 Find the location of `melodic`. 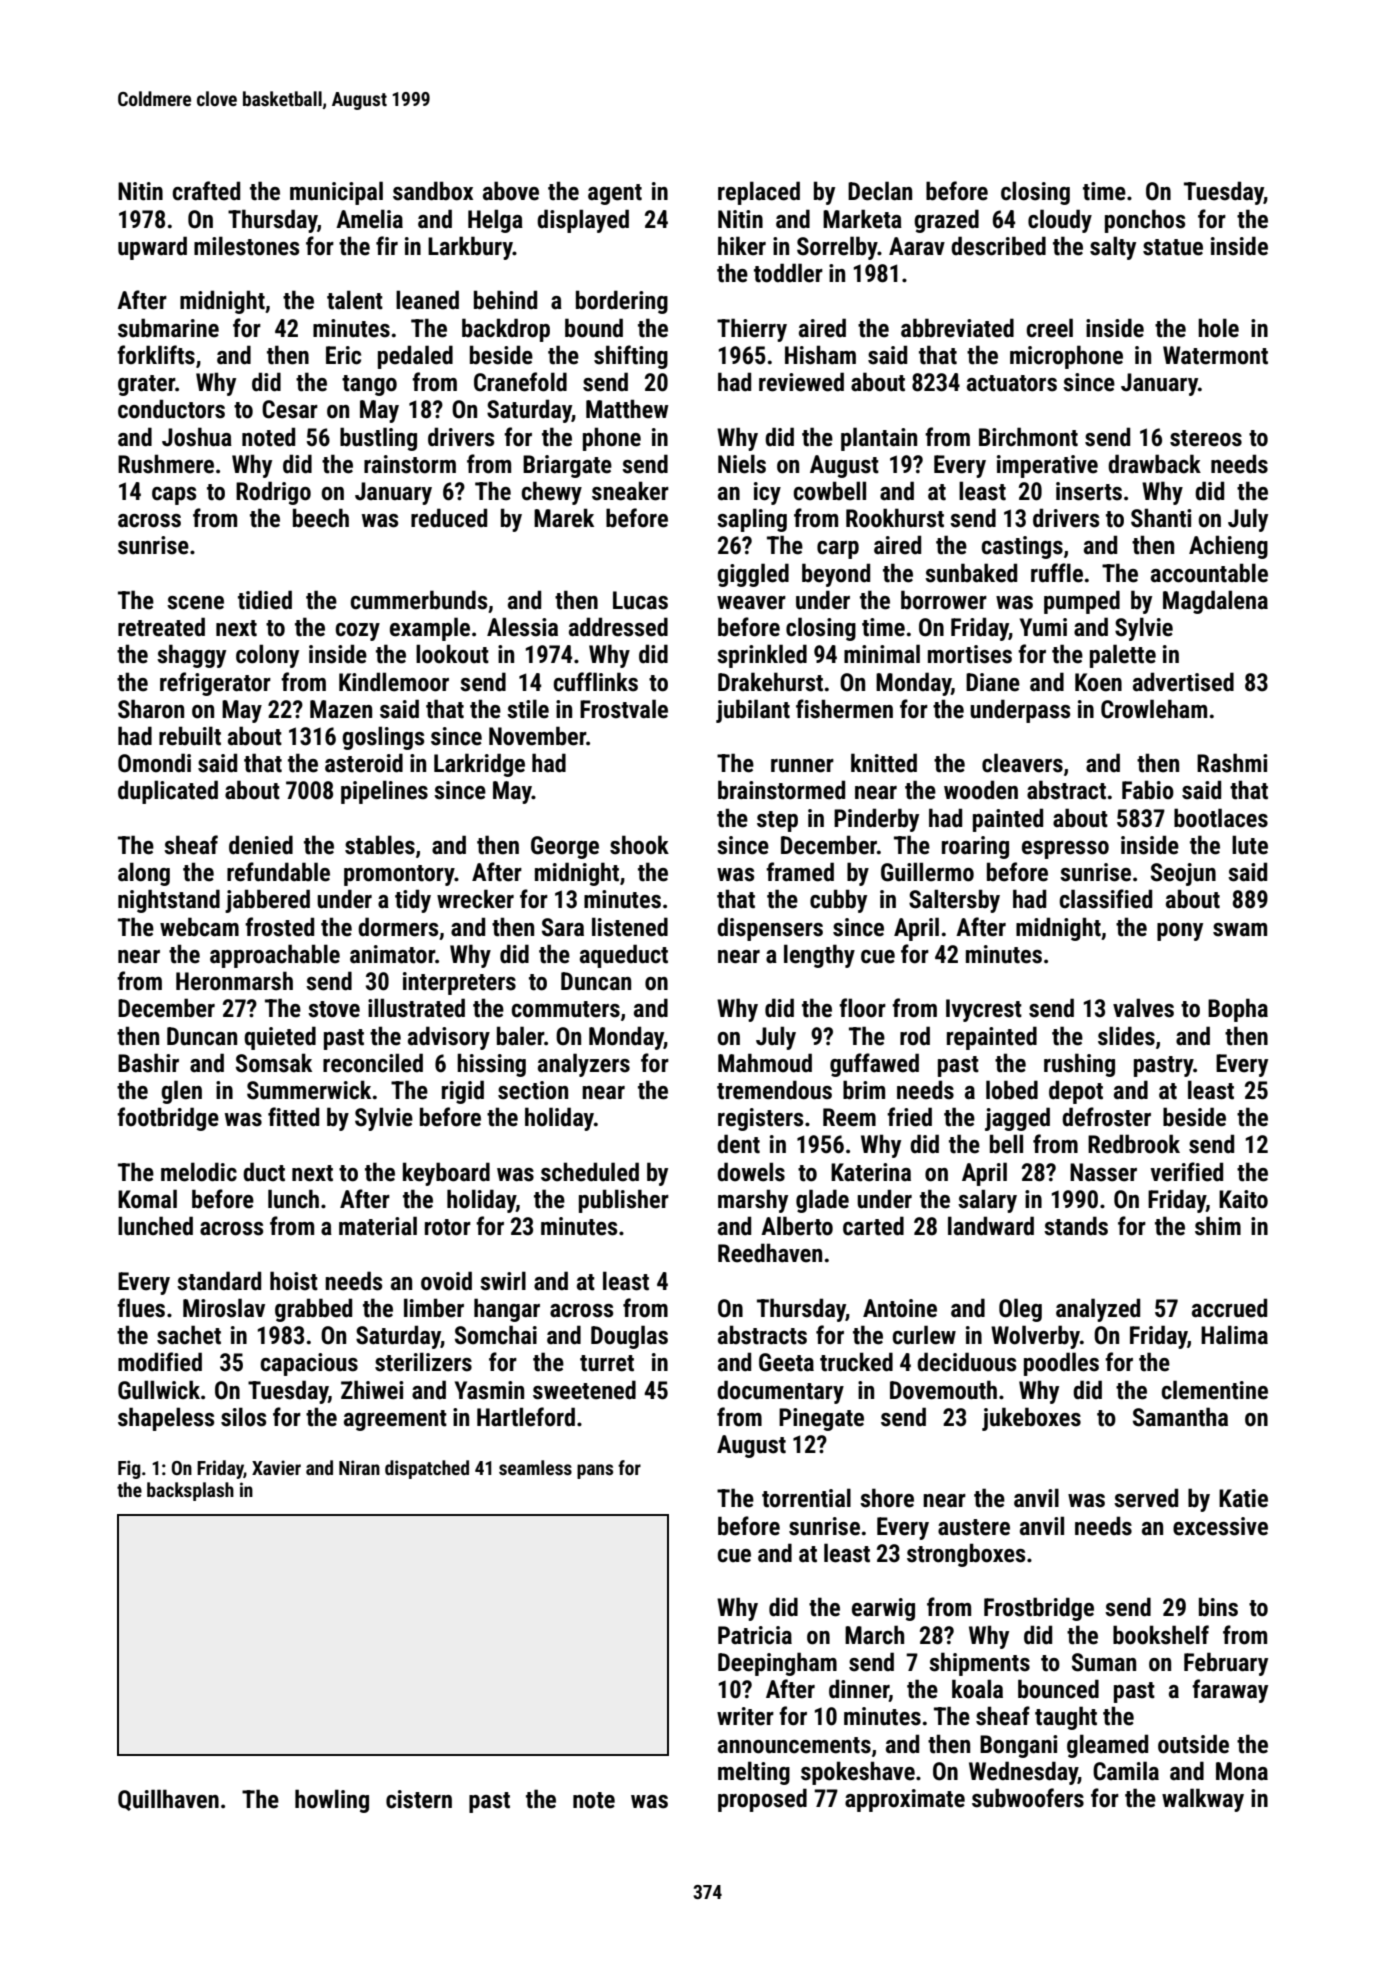

melodic is located at coordinates (199, 1172).
